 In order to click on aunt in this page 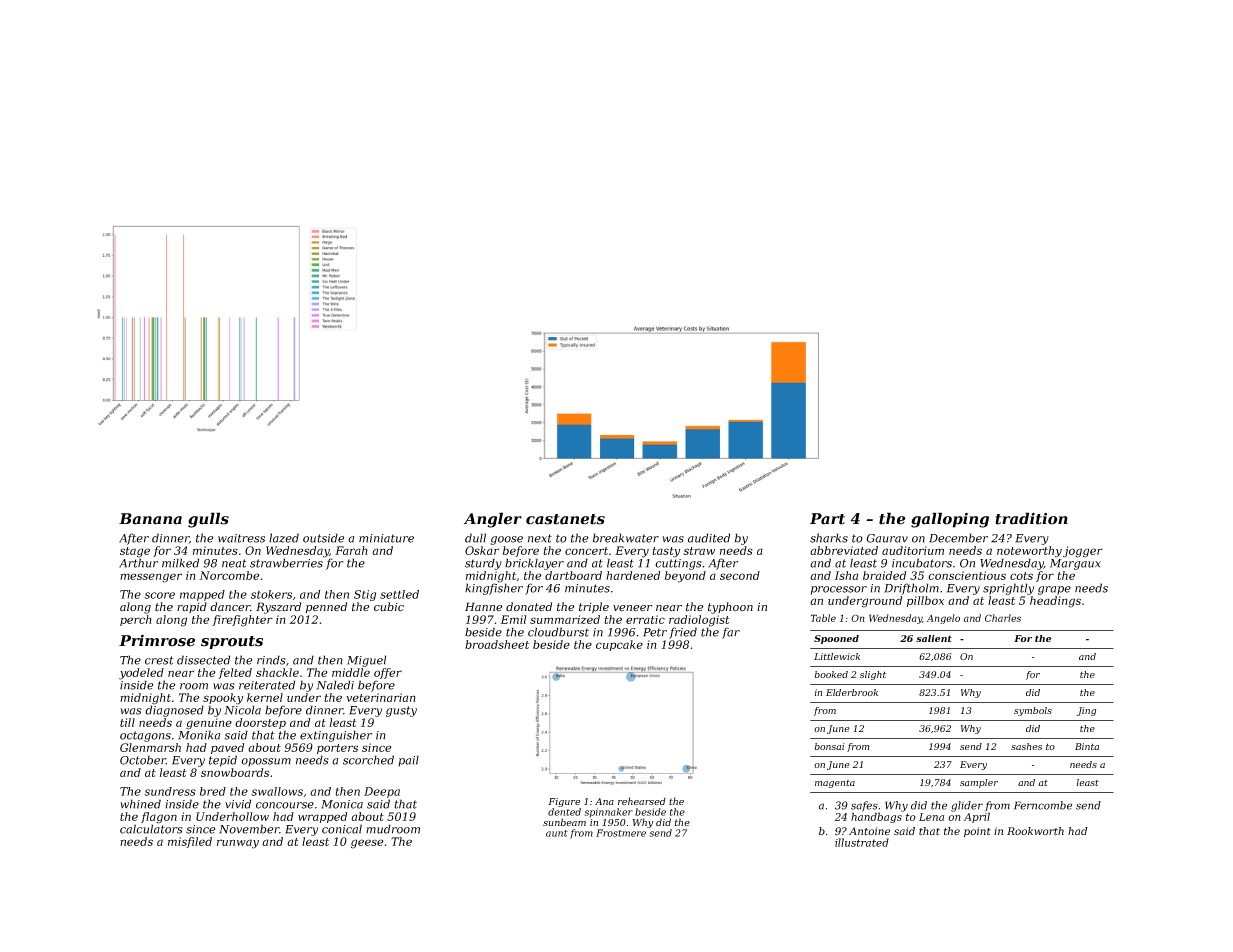, I will do `click(557, 833)`.
